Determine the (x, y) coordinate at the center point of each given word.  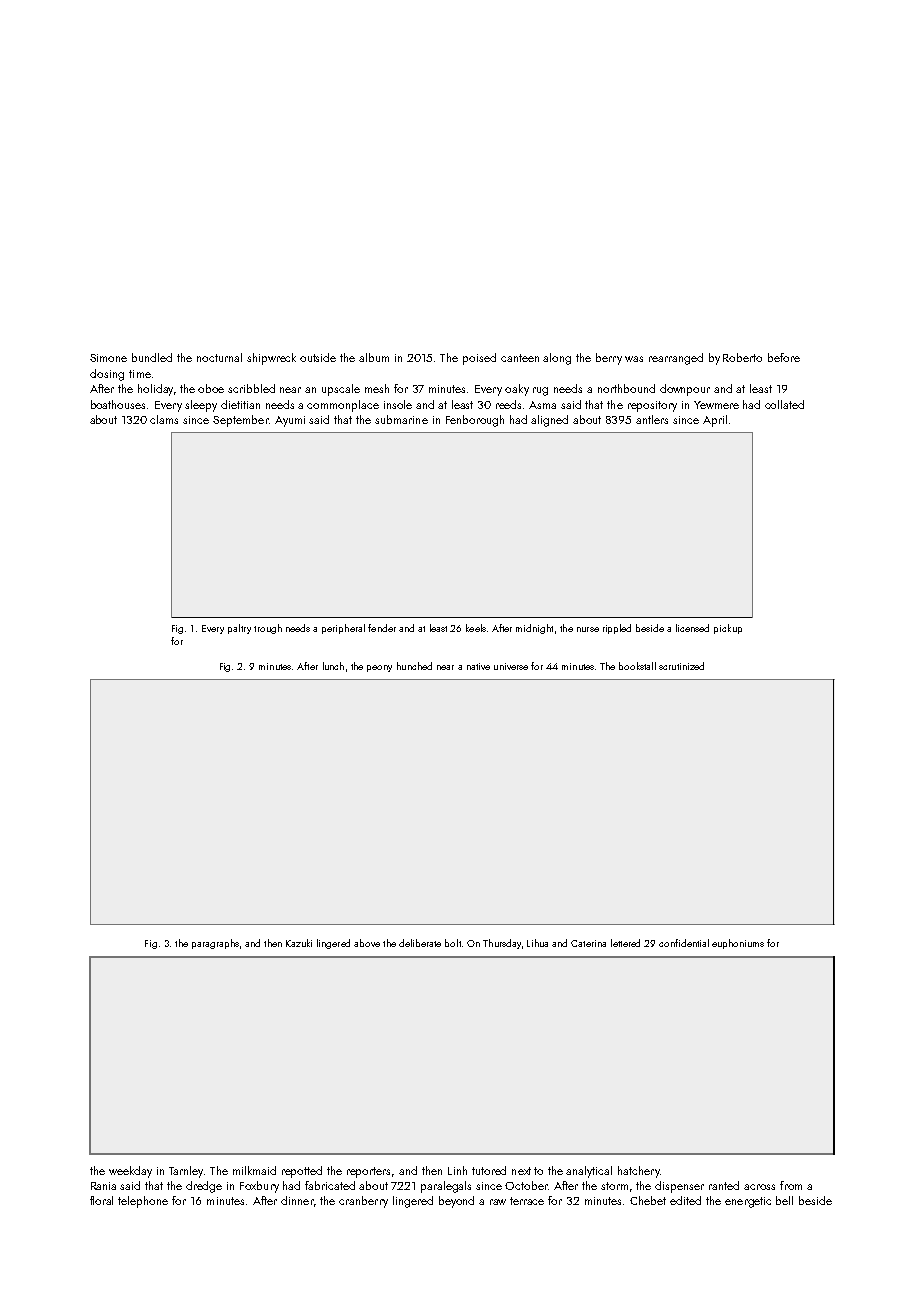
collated (784, 404)
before (784, 357)
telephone (143, 1202)
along (557, 359)
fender (382, 628)
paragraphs (215, 944)
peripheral (343, 629)
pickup (728, 629)
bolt (453, 943)
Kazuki (299, 943)
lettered (625, 943)
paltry (239, 629)
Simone (108, 358)
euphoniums (738, 944)
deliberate (420, 943)
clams (164, 419)
